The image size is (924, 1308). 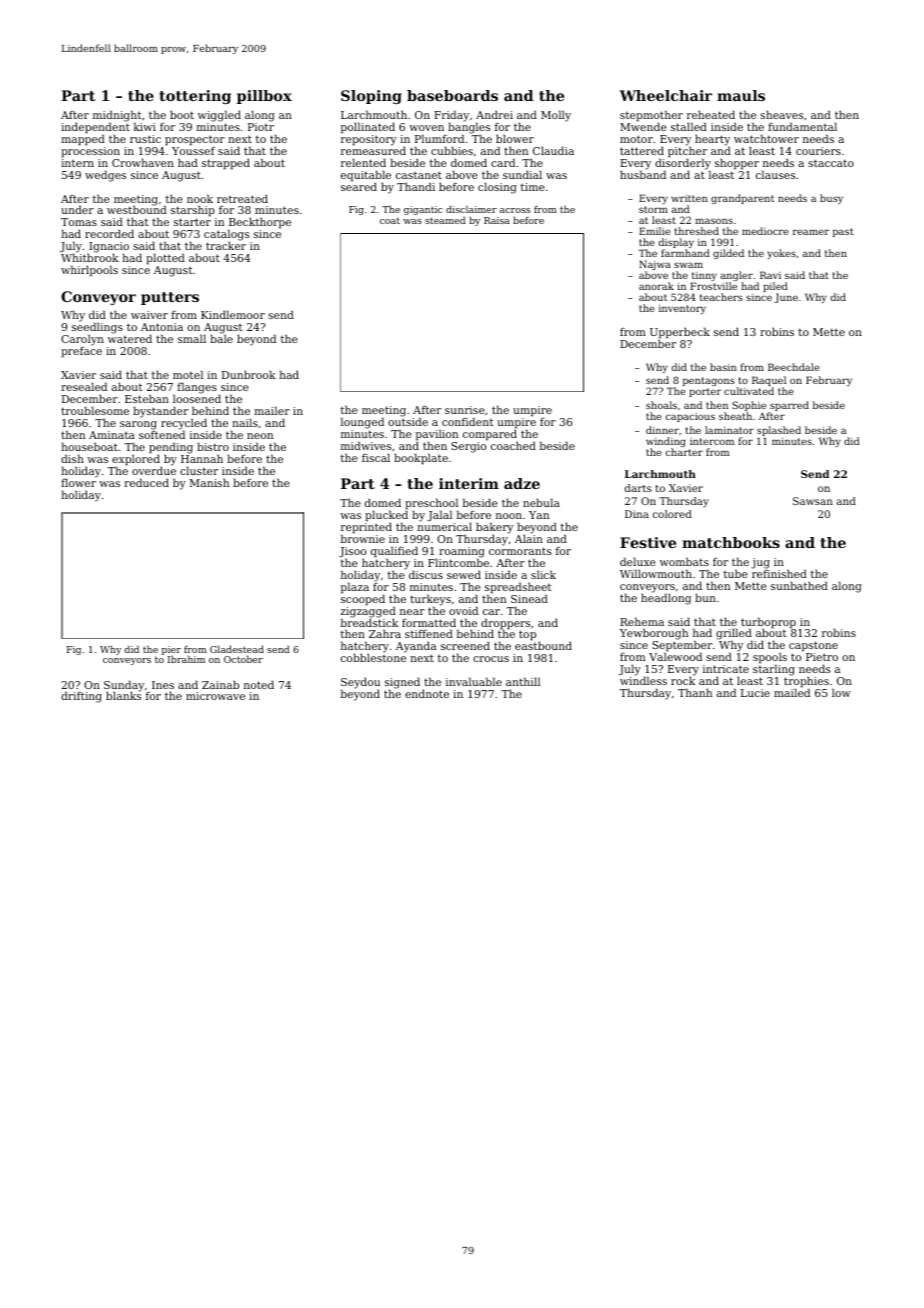 I want to click on scooped, so click(x=363, y=600).
